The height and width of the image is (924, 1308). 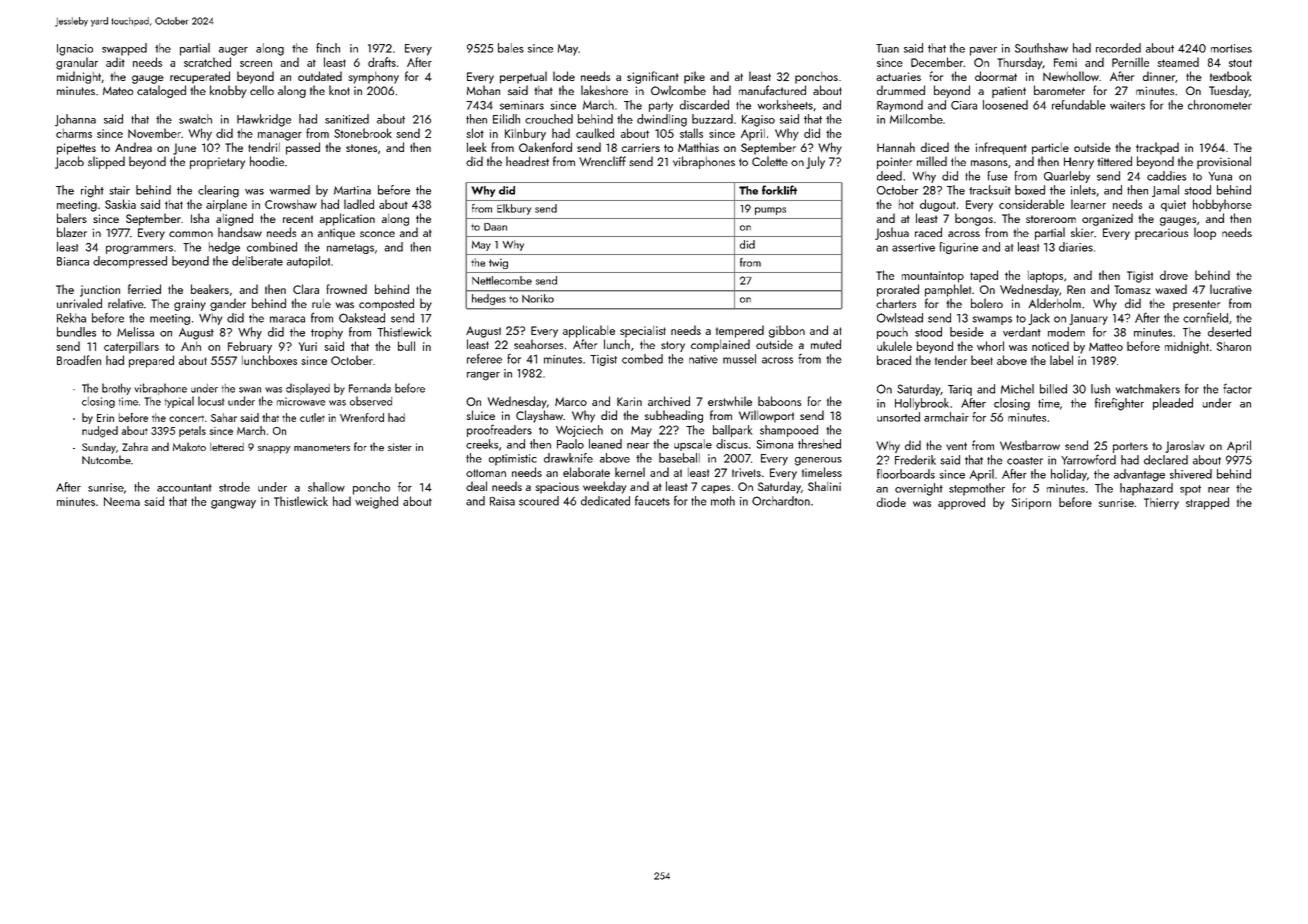 I want to click on Sahar, so click(x=224, y=417).
